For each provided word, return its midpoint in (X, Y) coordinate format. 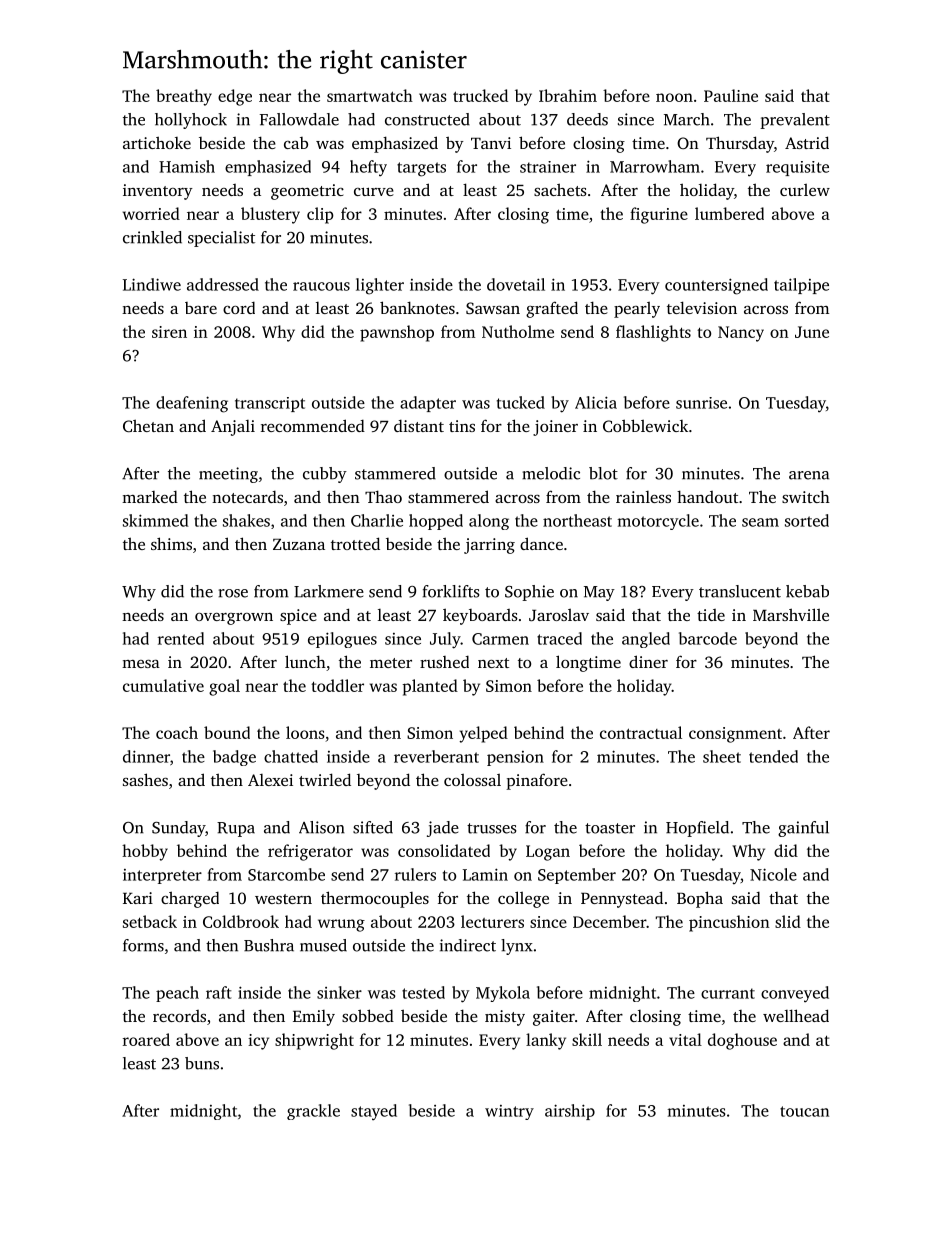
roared (146, 1039)
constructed (427, 119)
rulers (415, 874)
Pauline (731, 95)
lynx (517, 947)
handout (707, 496)
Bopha (700, 899)
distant (419, 426)
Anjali (233, 428)
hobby (145, 852)
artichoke (157, 142)
